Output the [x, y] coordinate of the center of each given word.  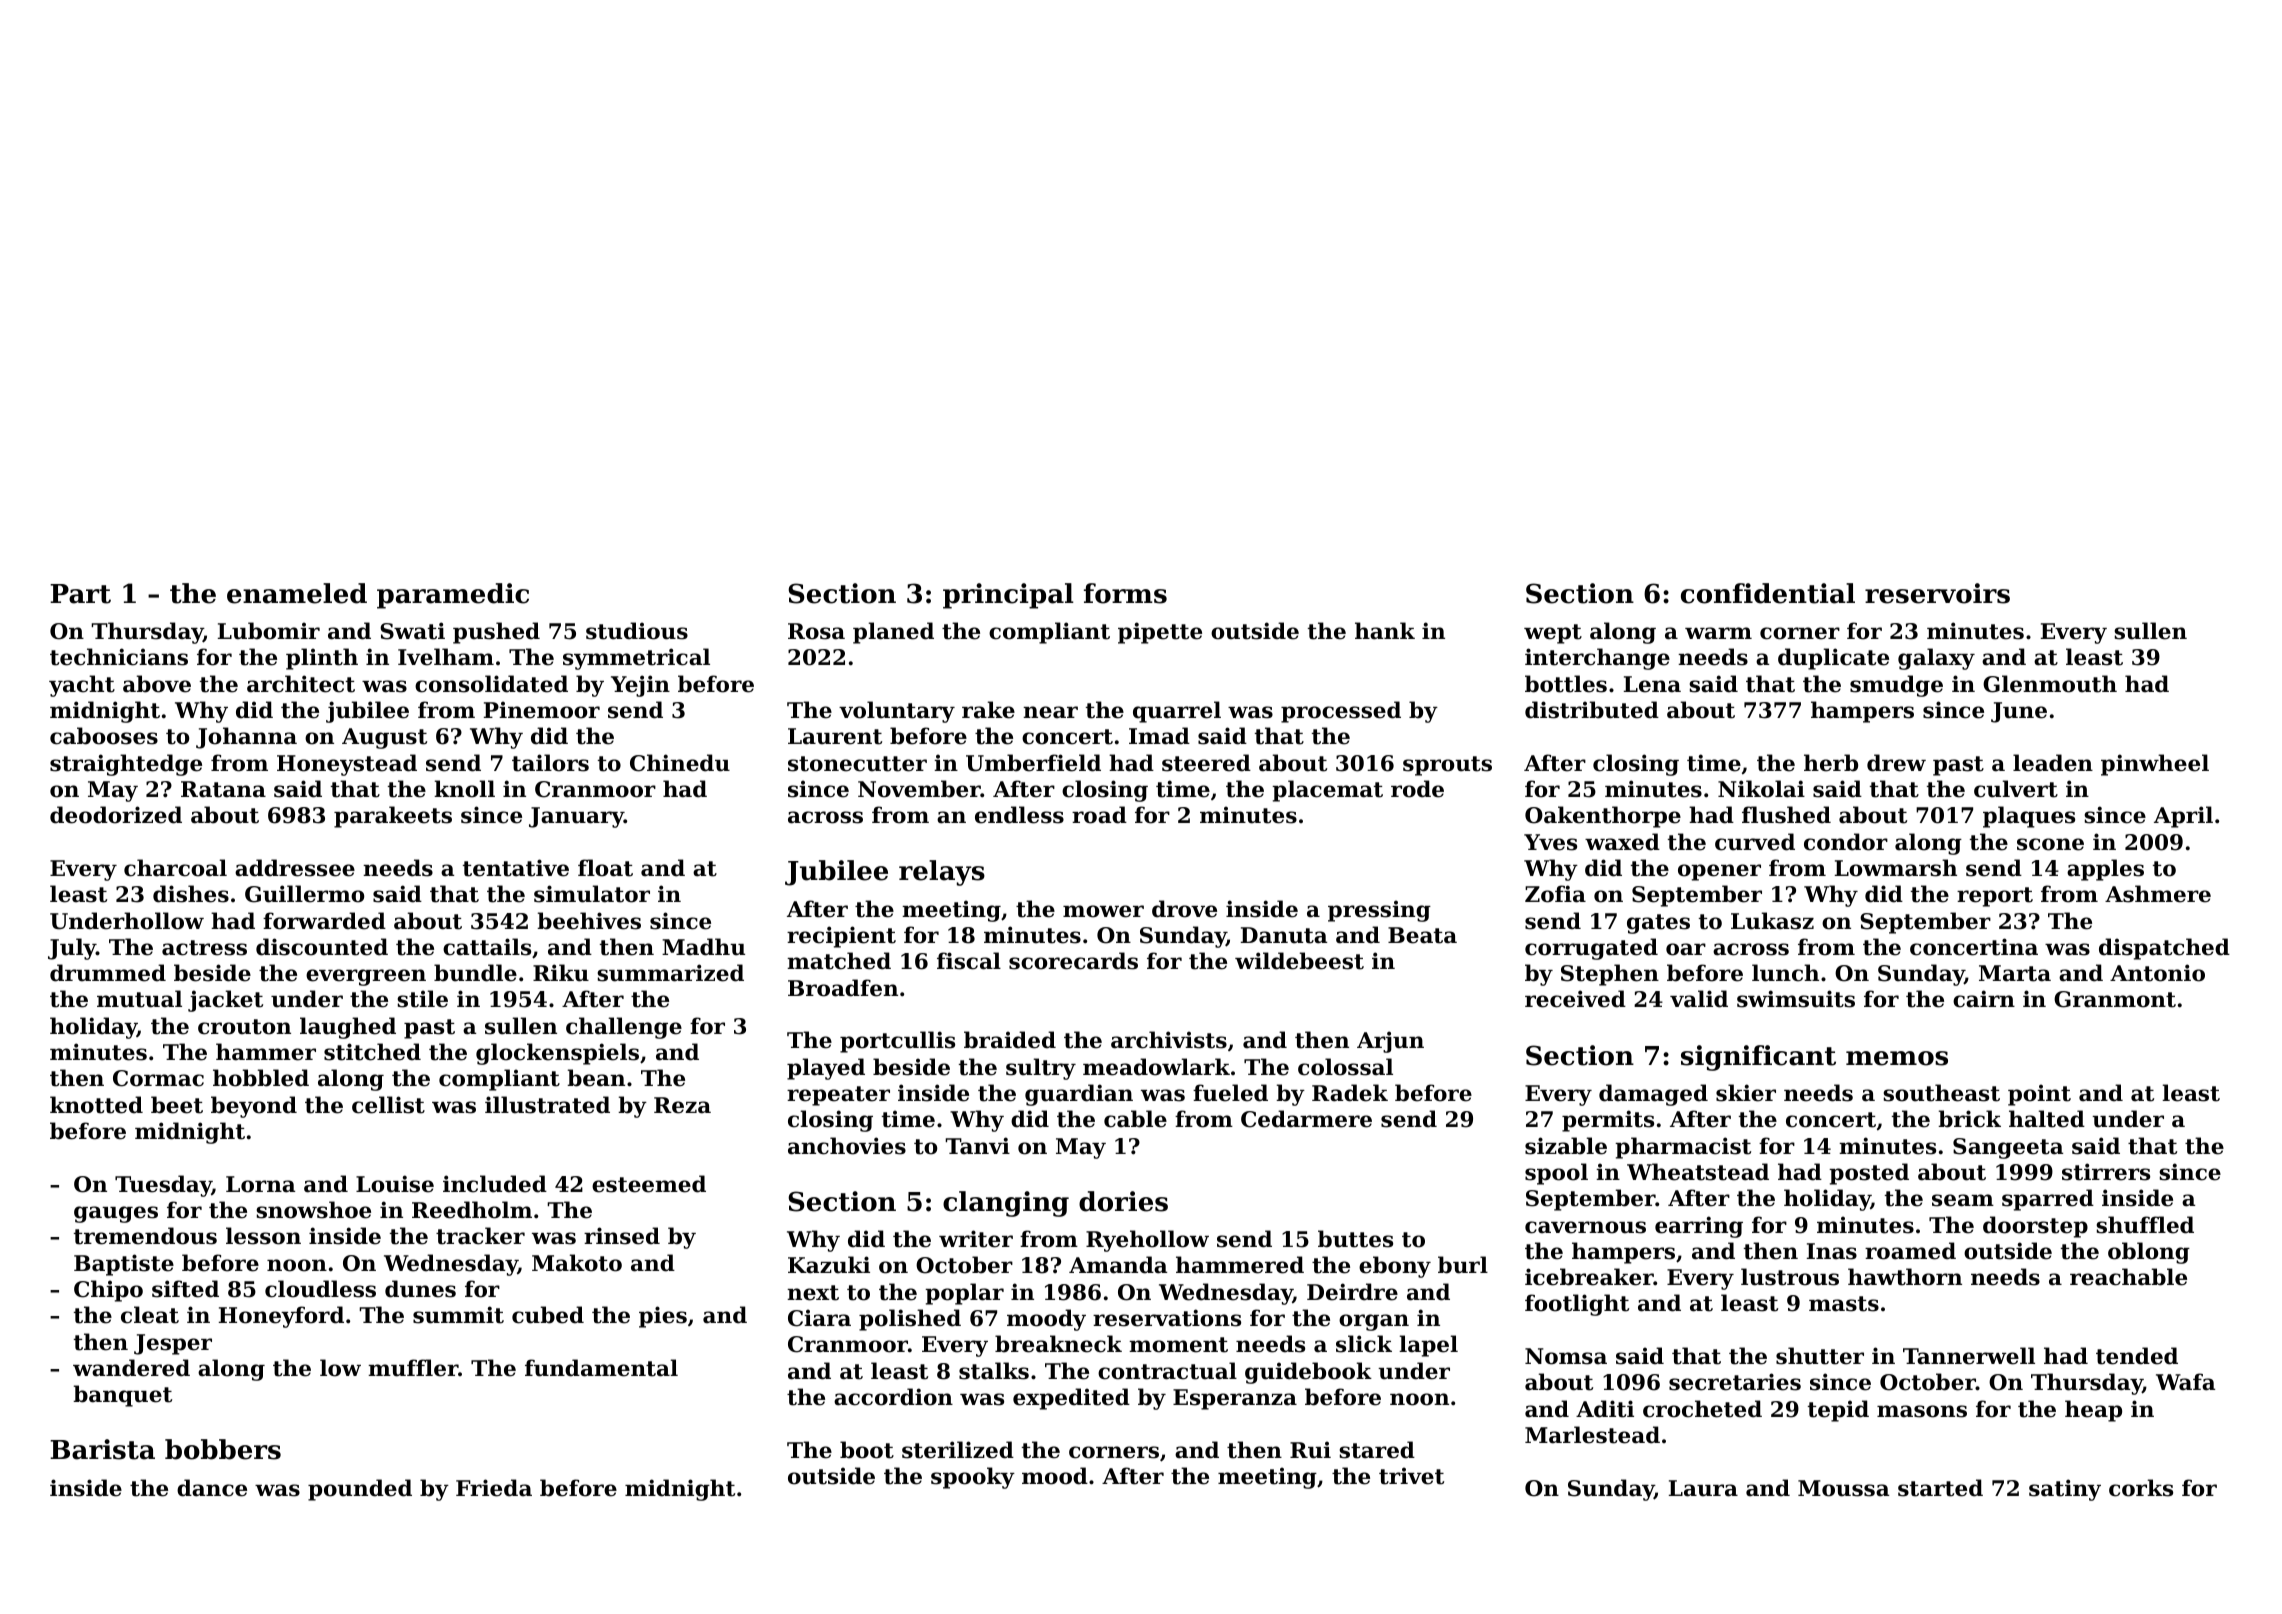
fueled [1230, 1093]
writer [976, 1239]
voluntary [897, 712]
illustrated [547, 1105]
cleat [150, 1315]
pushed [496, 633]
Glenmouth [2050, 684]
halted [2047, 1119]
